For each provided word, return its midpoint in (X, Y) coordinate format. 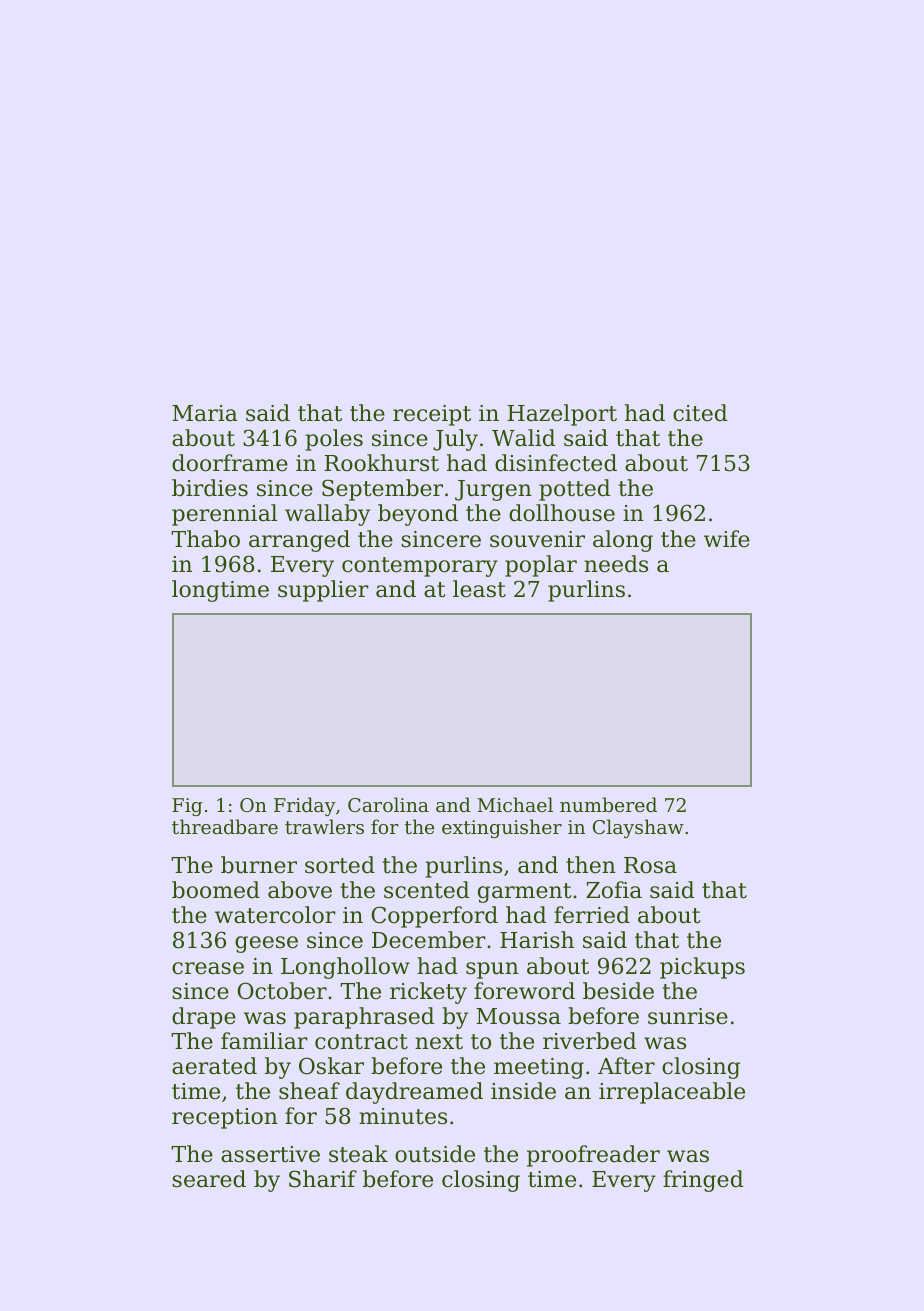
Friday (305, 806)
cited (700, 413)
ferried (592, 915)
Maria (205, 413)
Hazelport (562, 415)
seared (209, 1179)
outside (435, 1154)
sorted (340, 865)
